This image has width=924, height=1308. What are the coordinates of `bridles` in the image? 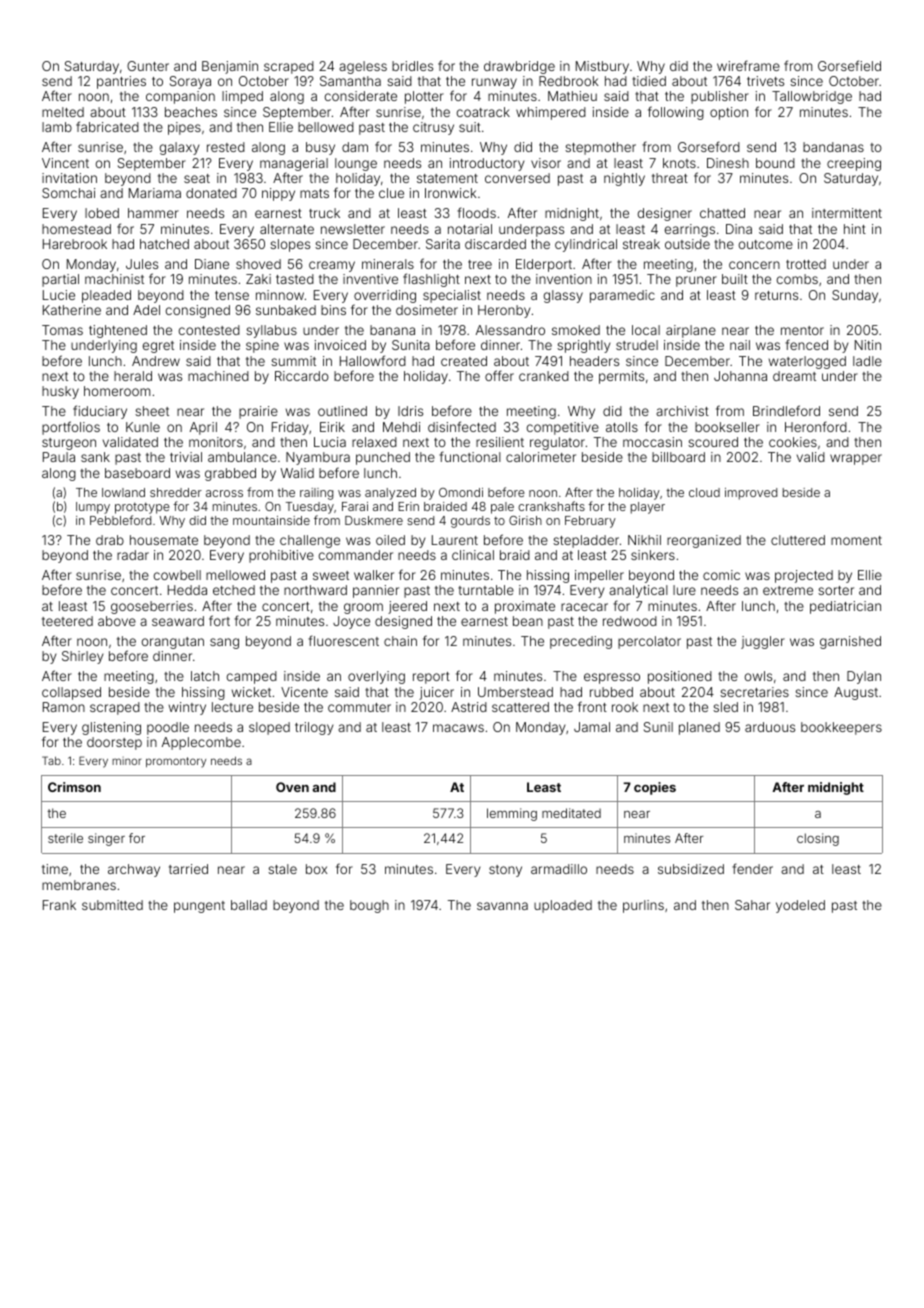 It's located at (412, 66).
